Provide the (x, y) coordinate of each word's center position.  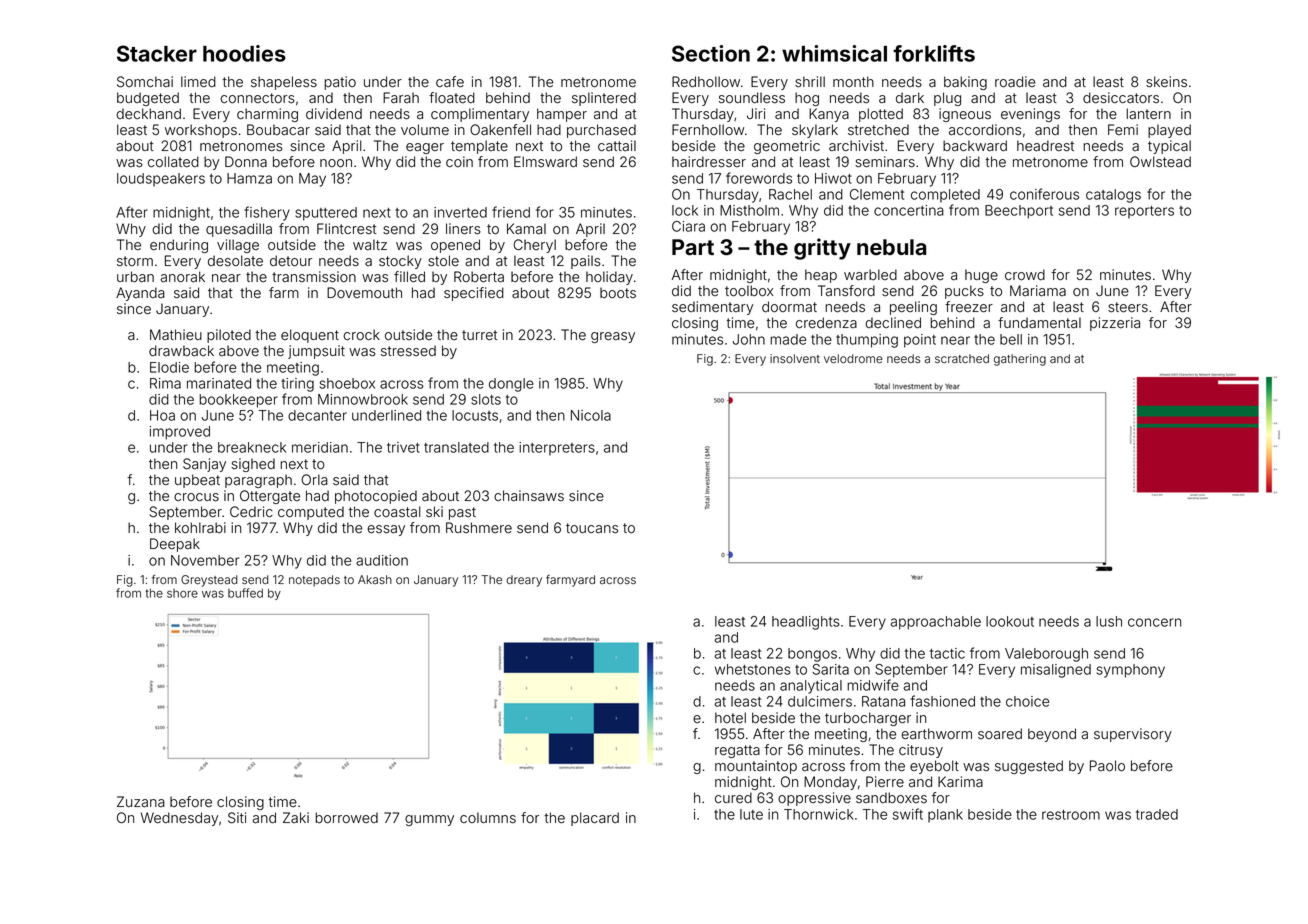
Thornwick (819, 814)
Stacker (157, 53)
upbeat (197, 481)
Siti (237, 818)
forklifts (934, 53)
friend (511, 212)
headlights (806, 623)
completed (945, 196)
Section (711, 53)
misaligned (1056, 671)
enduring (179, 246)
